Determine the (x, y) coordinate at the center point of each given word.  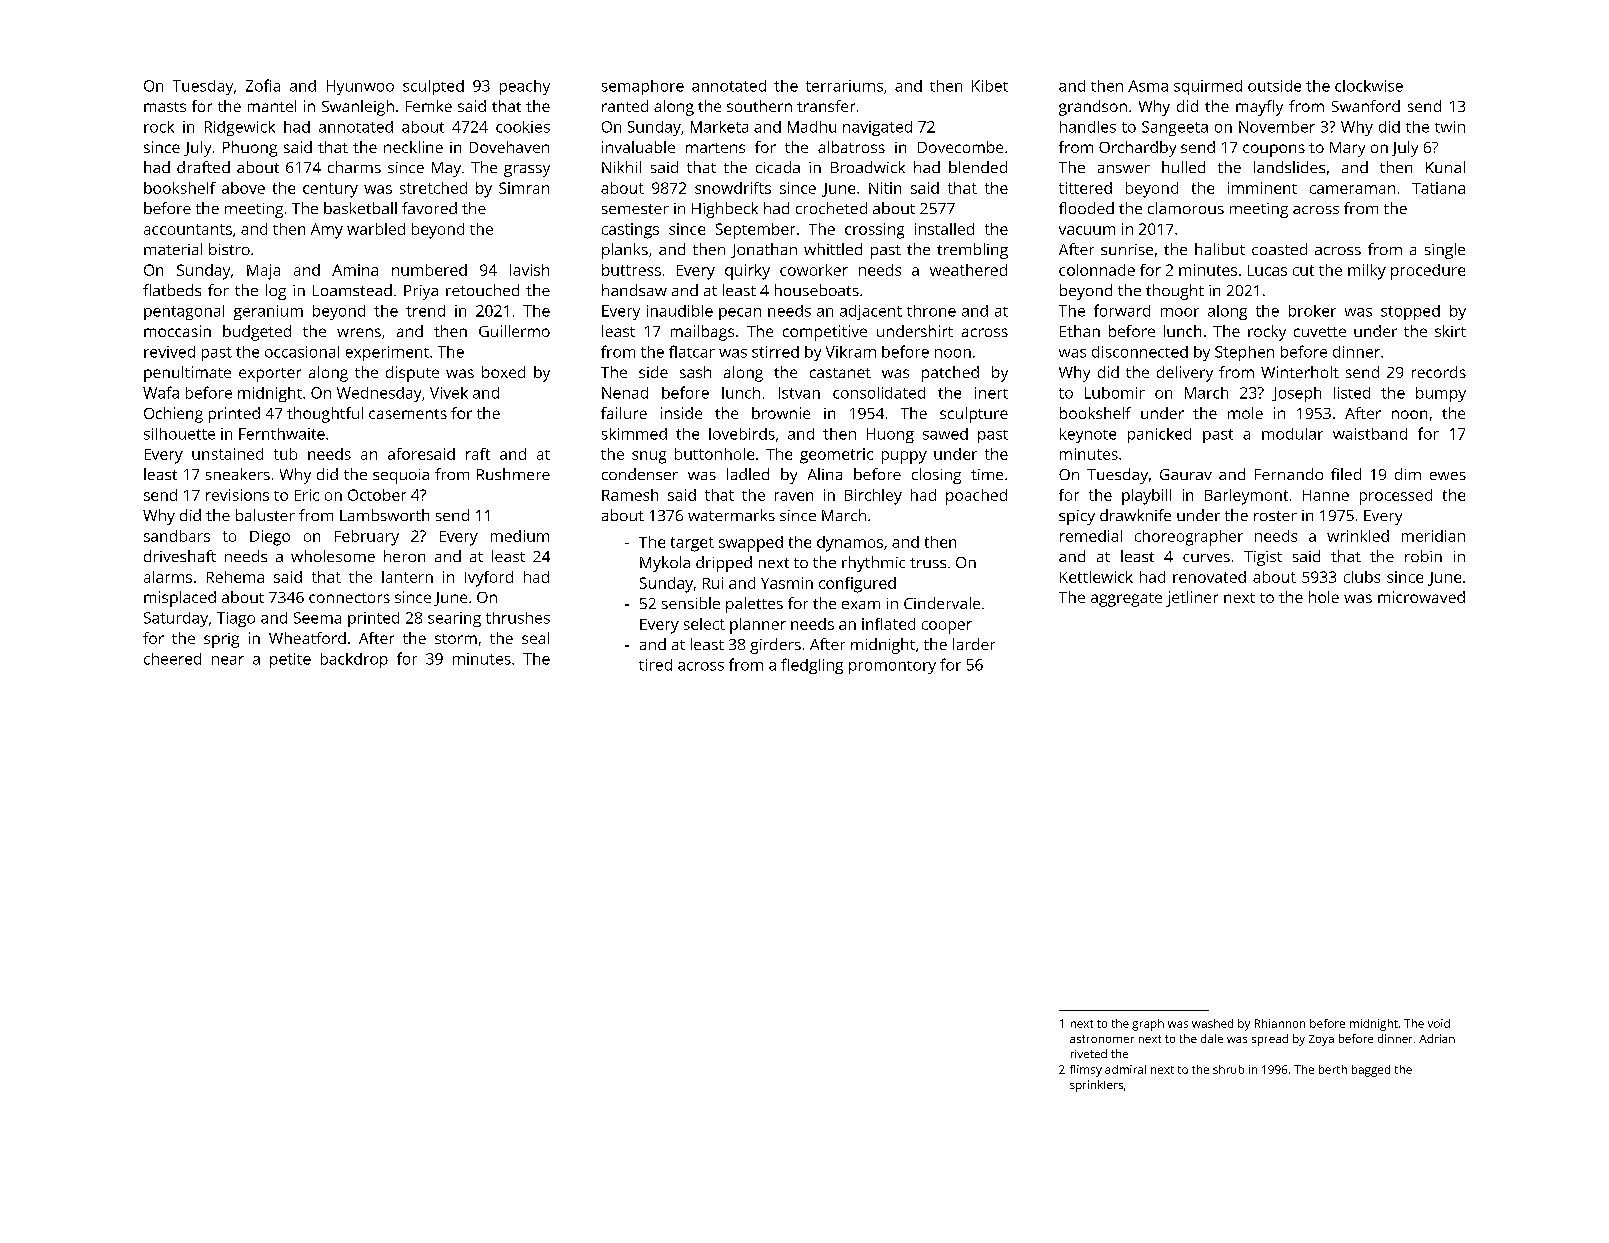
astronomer (1102, 1039)
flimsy (1086, 1071)
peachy (525, 87)
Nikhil (621, 167)
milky (1367, 272)
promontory (892, 667)
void (1439, 1023)
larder (974, 644)
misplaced (180, 599)
